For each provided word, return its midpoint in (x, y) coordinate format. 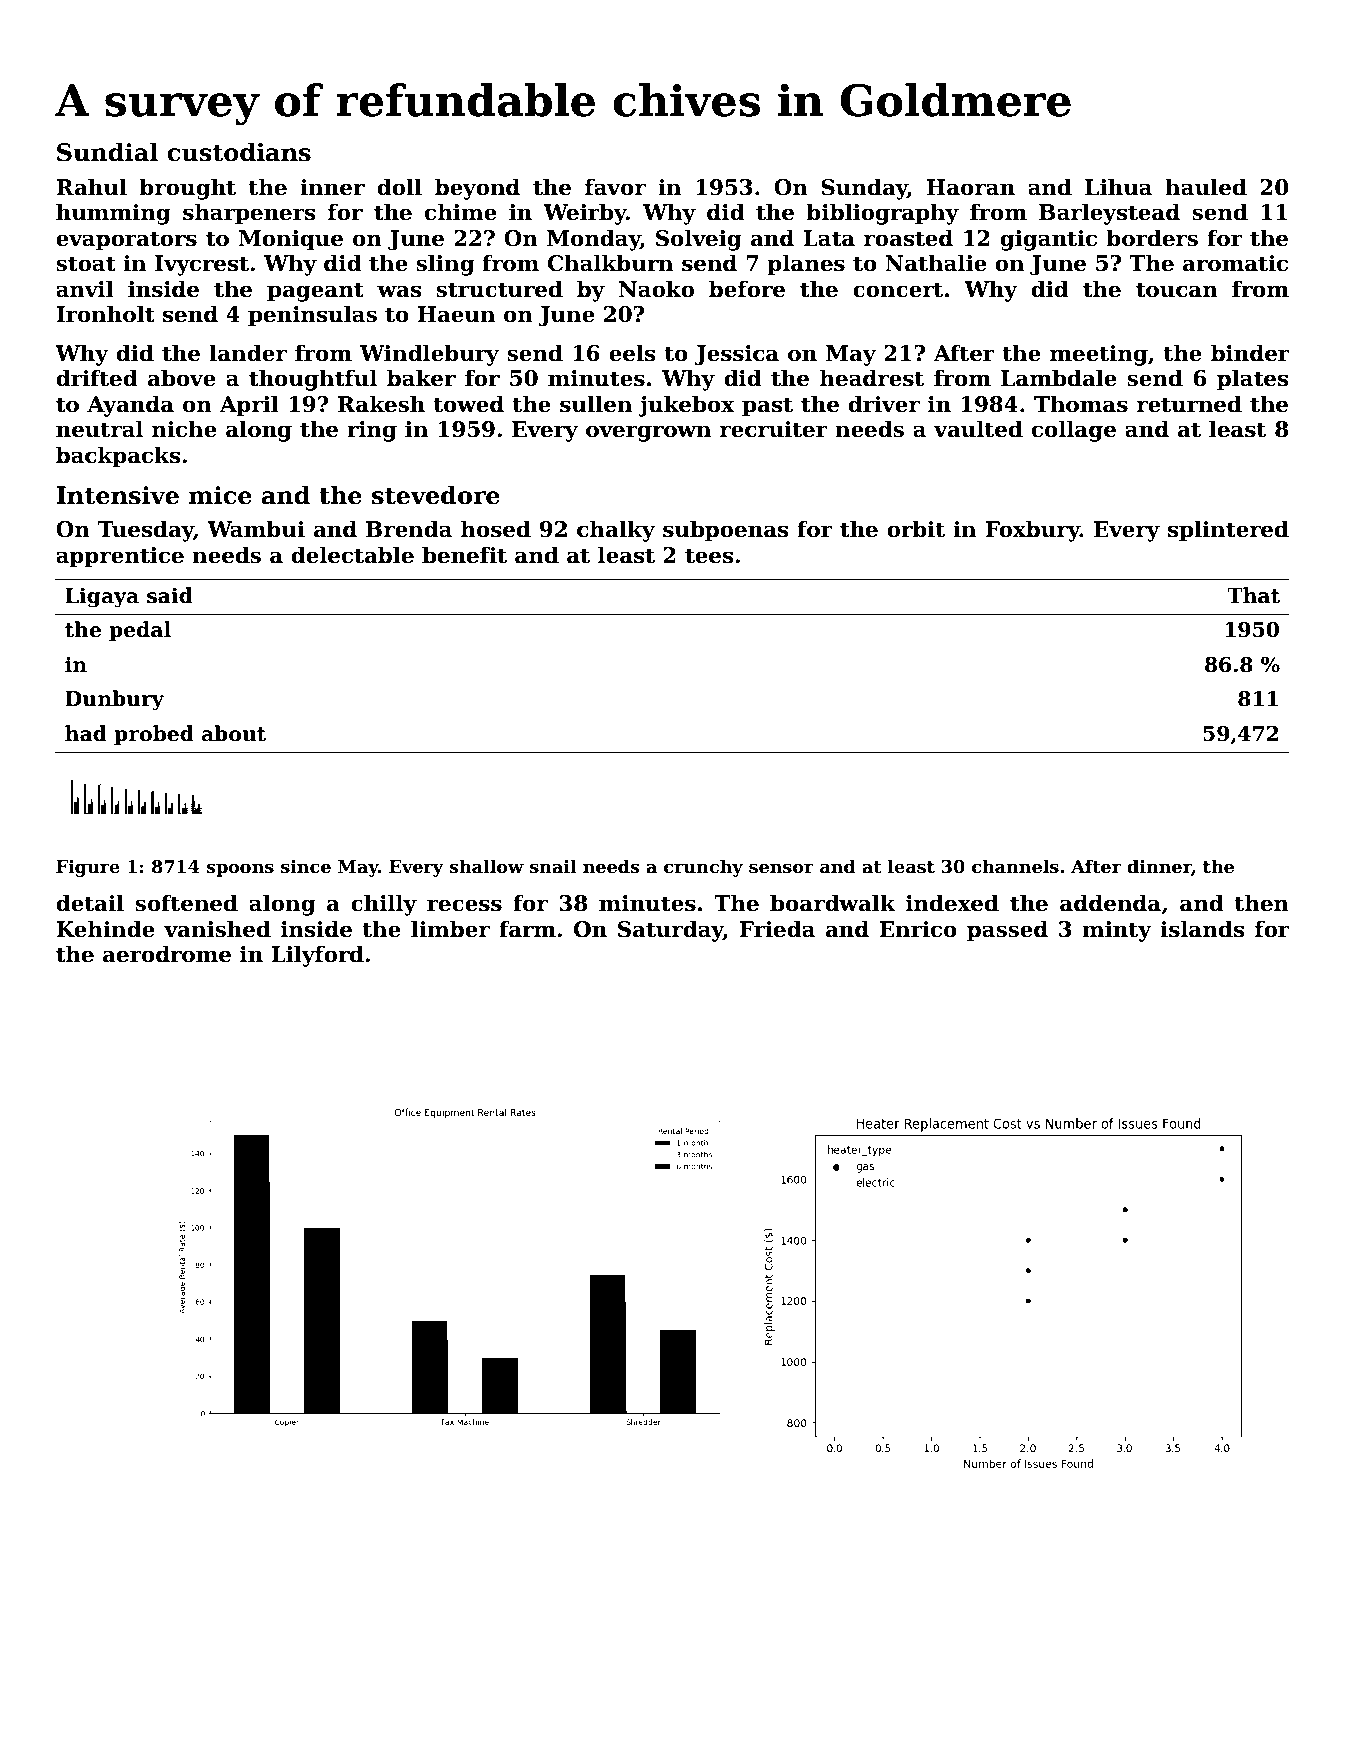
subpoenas (726, 531)
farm (527, 929)
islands (1202, 929)
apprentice (120, 557)
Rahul (91, 187)
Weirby (585, 214)
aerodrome (167, 954)
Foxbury (1032, 531)
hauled (1206, 187)
